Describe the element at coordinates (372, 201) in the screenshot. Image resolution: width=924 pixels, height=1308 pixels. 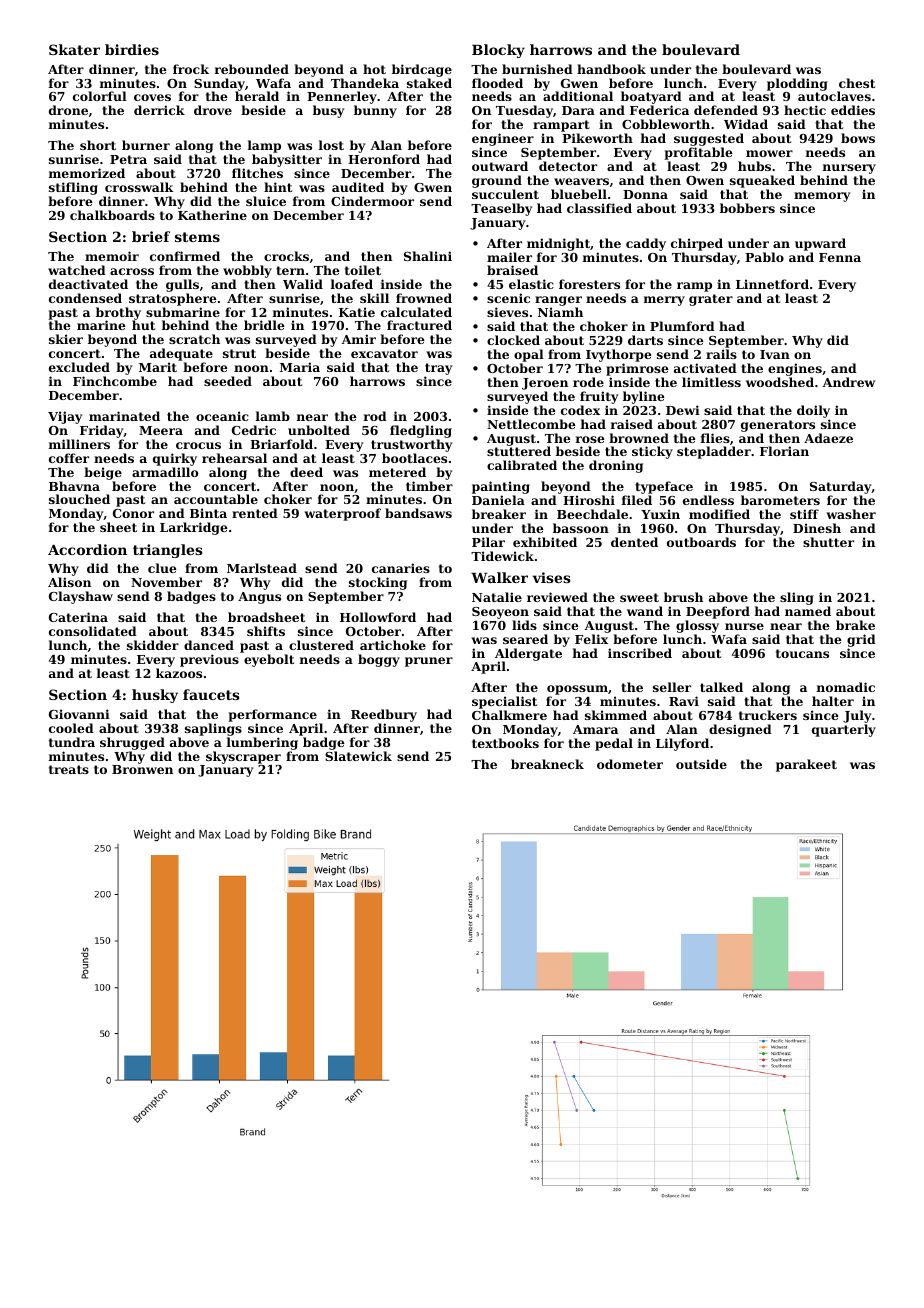
I see `Cindermoor` at that location.
